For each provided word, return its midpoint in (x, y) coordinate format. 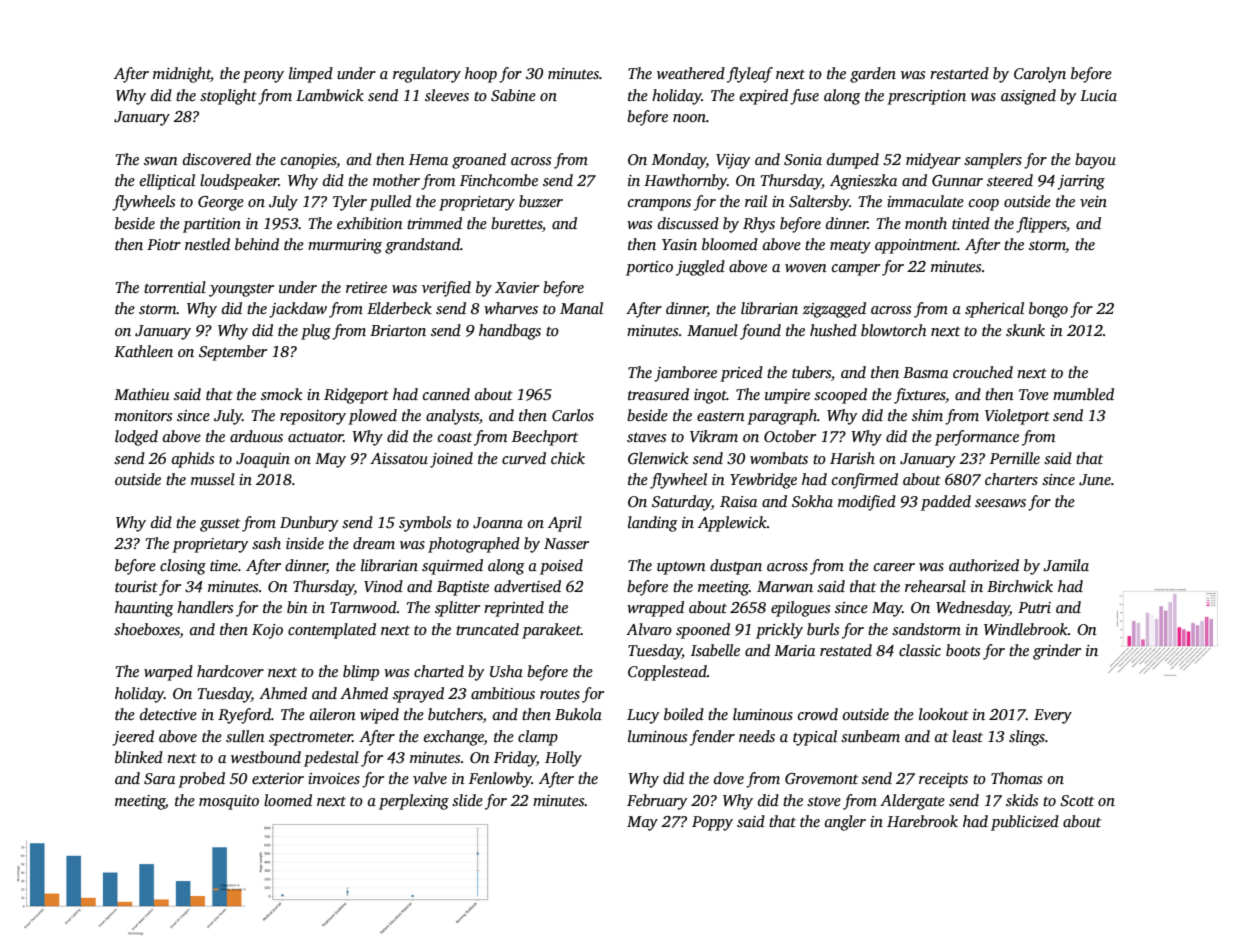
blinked (139, 757)
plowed (372, 417)
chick (568, 458)
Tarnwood (363, 607)
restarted (959, 73)
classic (920, 650)
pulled (390, 203)
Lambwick (330, 95)
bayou (1095, 161)
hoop (481, 75)
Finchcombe (499, 180)
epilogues (800, 609)
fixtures (920, 396)
